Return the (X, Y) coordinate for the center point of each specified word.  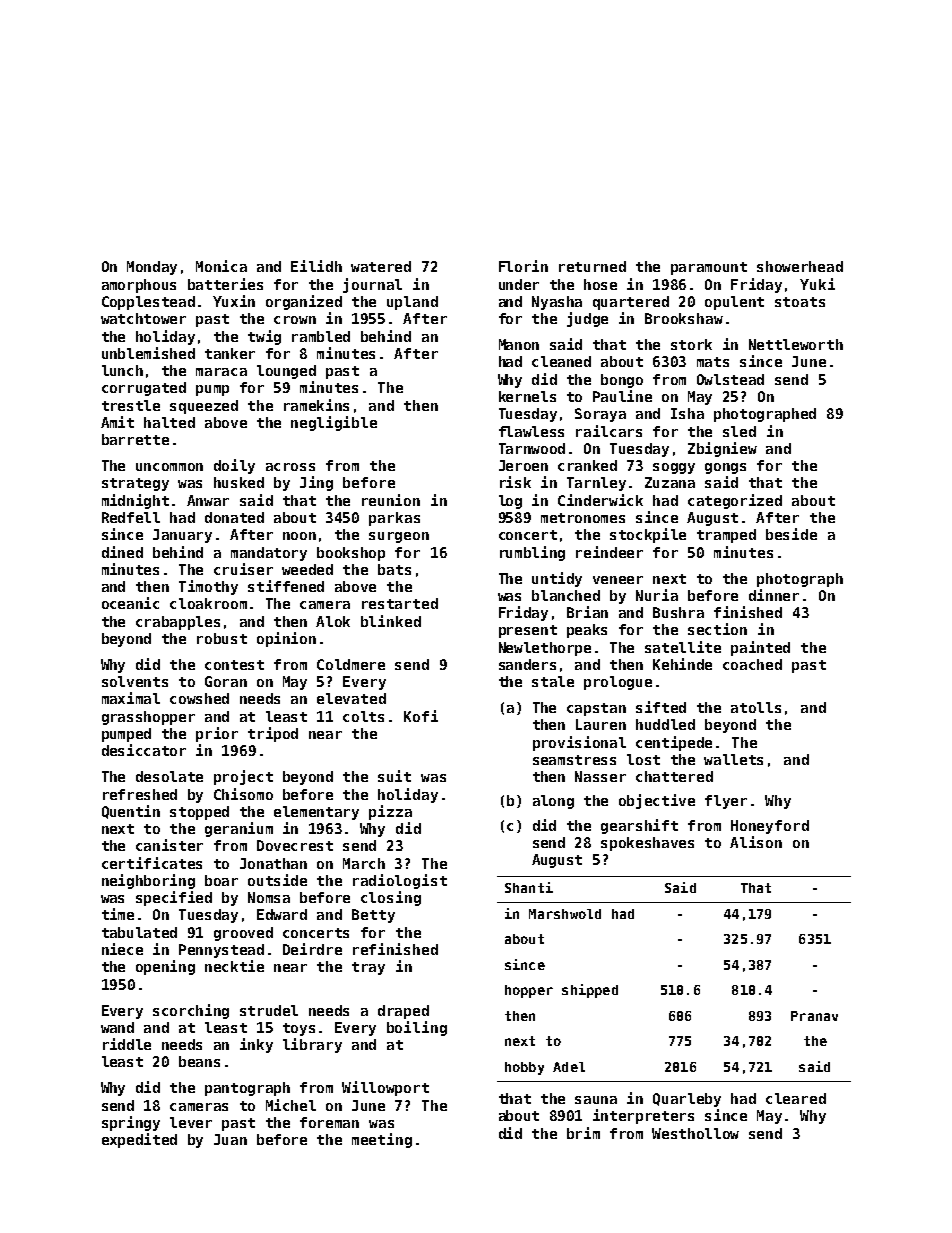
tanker (230, 353)
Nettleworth (796, 344)
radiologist (400, 881)
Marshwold (565, 914)
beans (199, 1061)
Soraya (600, 415)
